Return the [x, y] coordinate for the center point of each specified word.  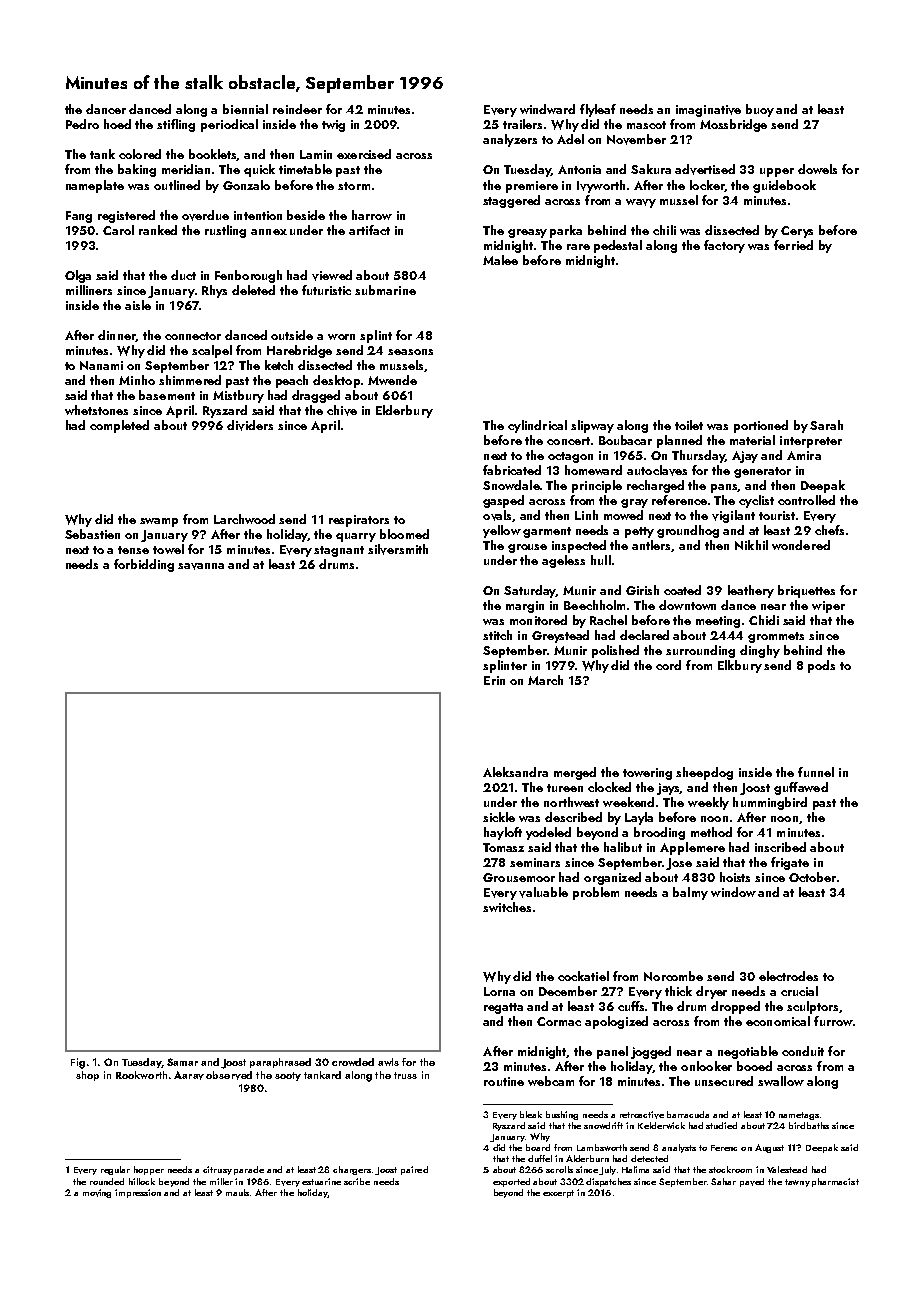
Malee [500, 260]
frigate [790, 863]
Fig [78, 1063]
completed [119, 426]
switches [507, 907]
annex [269, 232]
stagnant [339, 551]
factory [724, 246]
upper [777, 172]
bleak [531, 1114]
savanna [201, 566]
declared [644, 635]
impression [138, 1193]
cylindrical [537, 426]
